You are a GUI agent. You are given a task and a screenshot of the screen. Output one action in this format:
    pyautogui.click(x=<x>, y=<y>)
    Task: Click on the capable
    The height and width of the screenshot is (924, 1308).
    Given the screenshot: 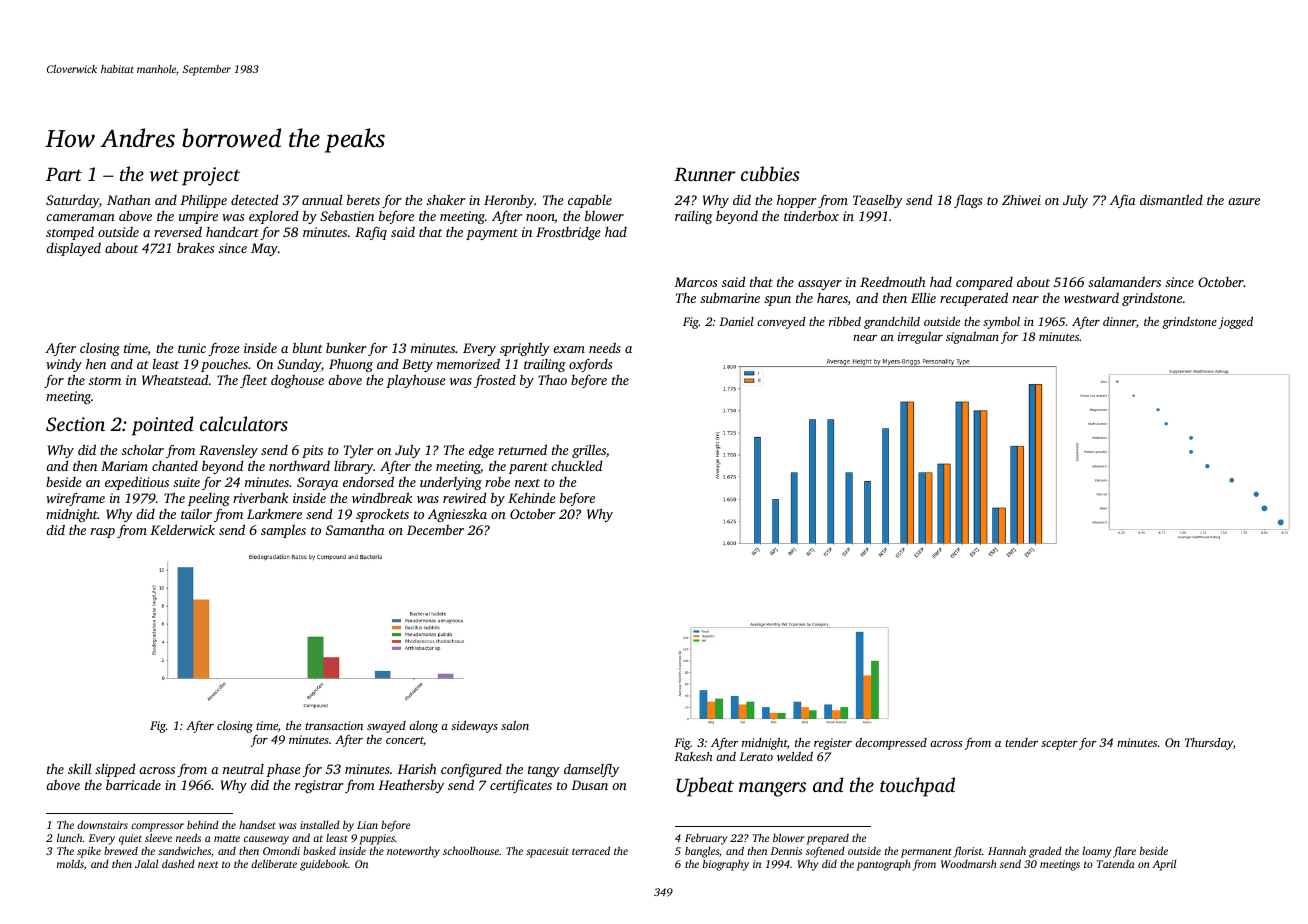 What is the action you would take?
    pyautogui.click(x=590, y=201)
